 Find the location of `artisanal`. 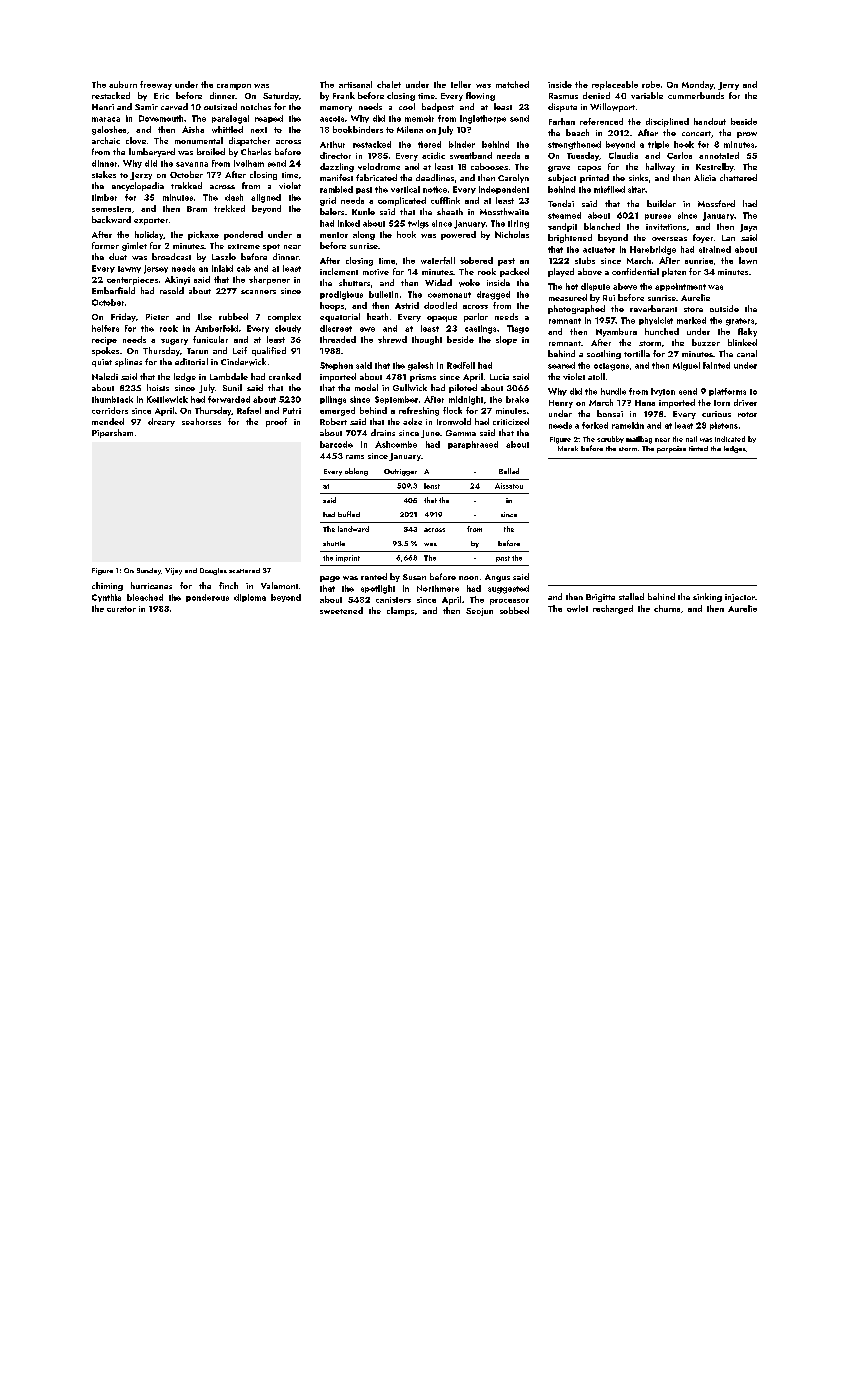

artisanal is located at coordinates (355, 84).
